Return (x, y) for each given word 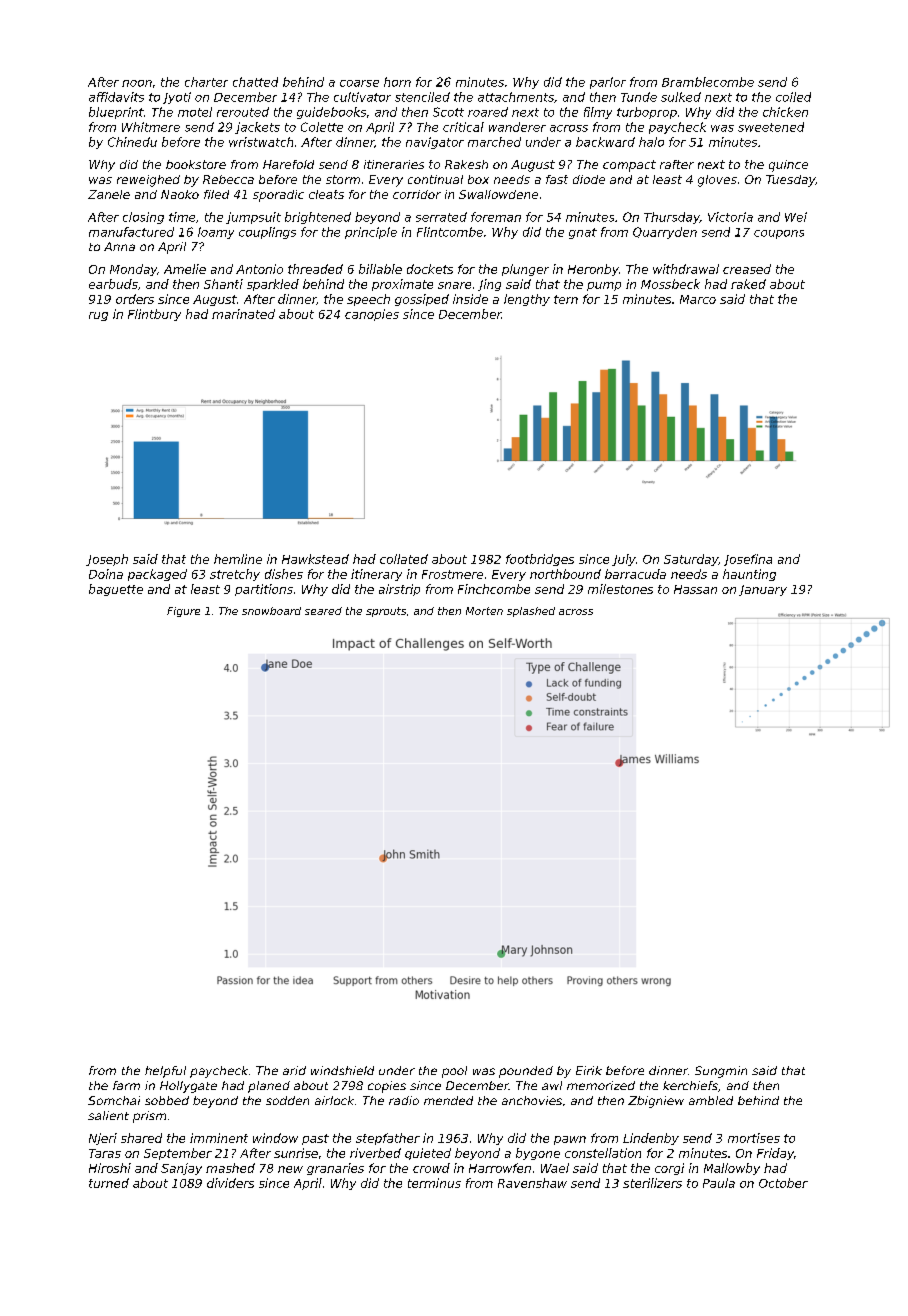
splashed (531, 612)
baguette (116, 590)
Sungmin (721, 1072)
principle (371, 233)
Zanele (109, 194)
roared (488, 112)
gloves (717, 181)
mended (448, 1100)
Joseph (107, 560)
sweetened (771, 127)
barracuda (635, 574)
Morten (484, 611)
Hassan (695, 589)
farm (126, 1085)
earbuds (113, 284)
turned (109, 1183)
